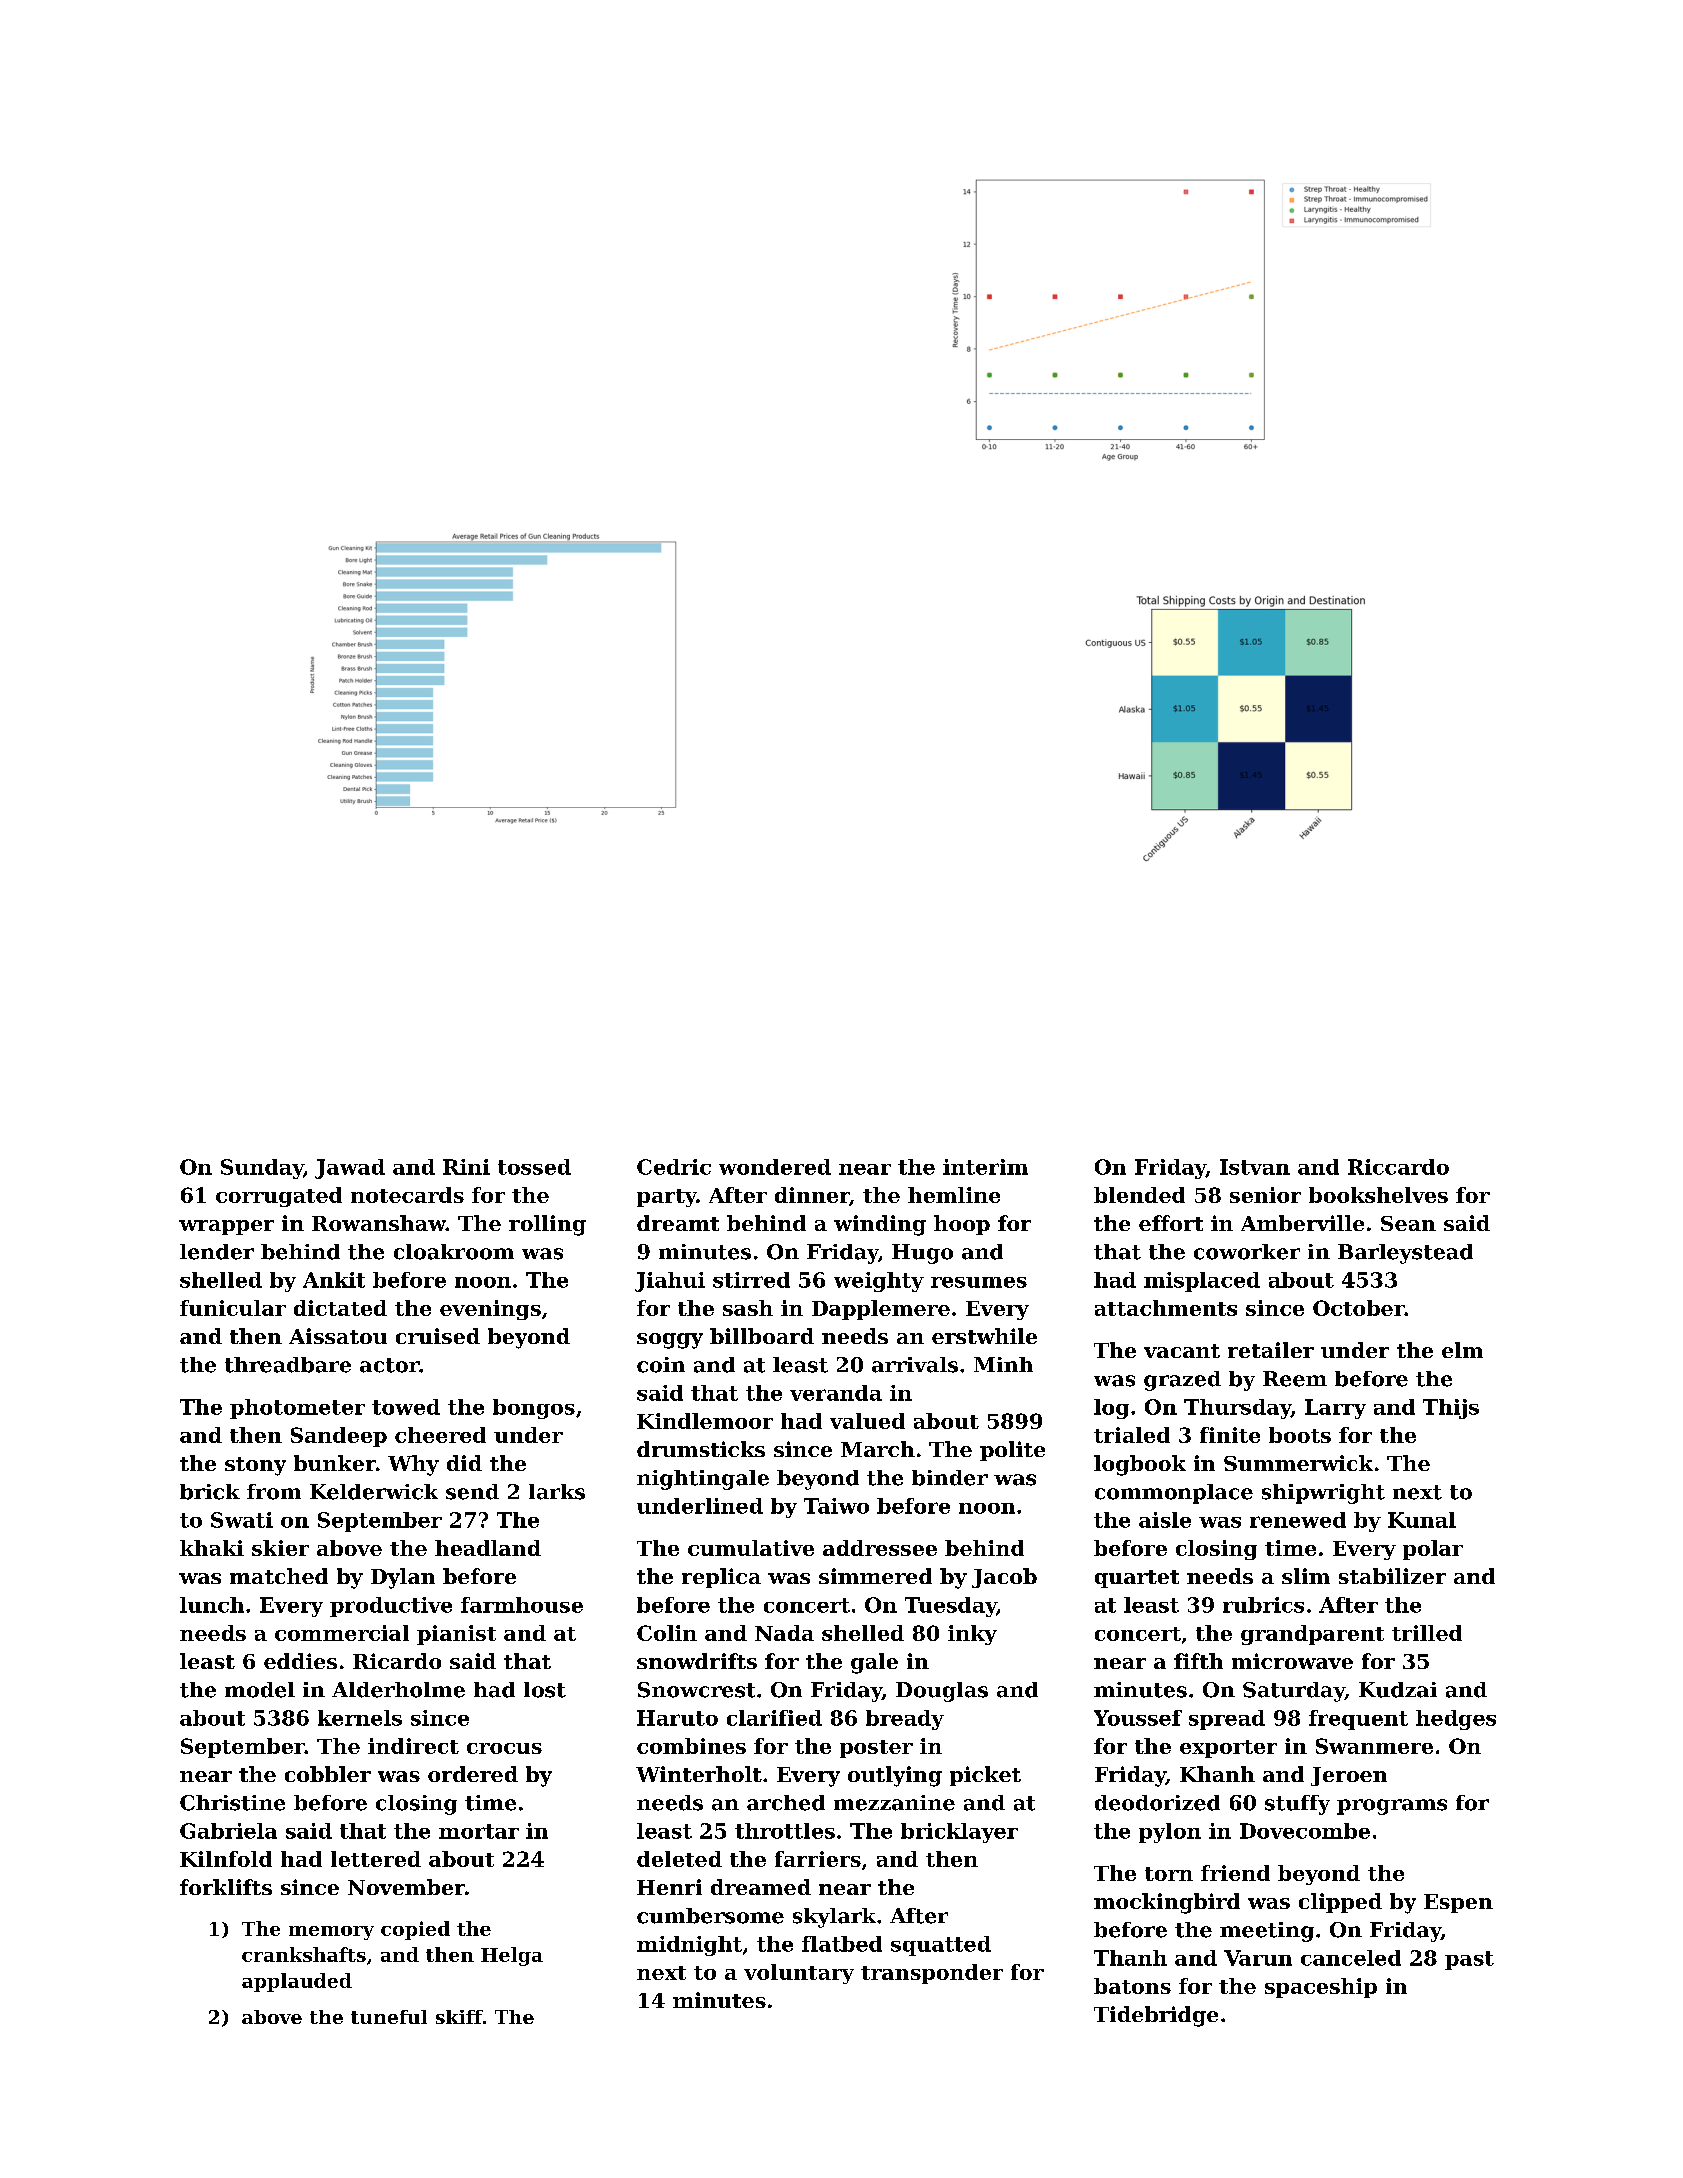 The image size is (1683, 2178). Describe the element at coordinates (1398, 1167) in the image. I see `Riccardo` at that location.
